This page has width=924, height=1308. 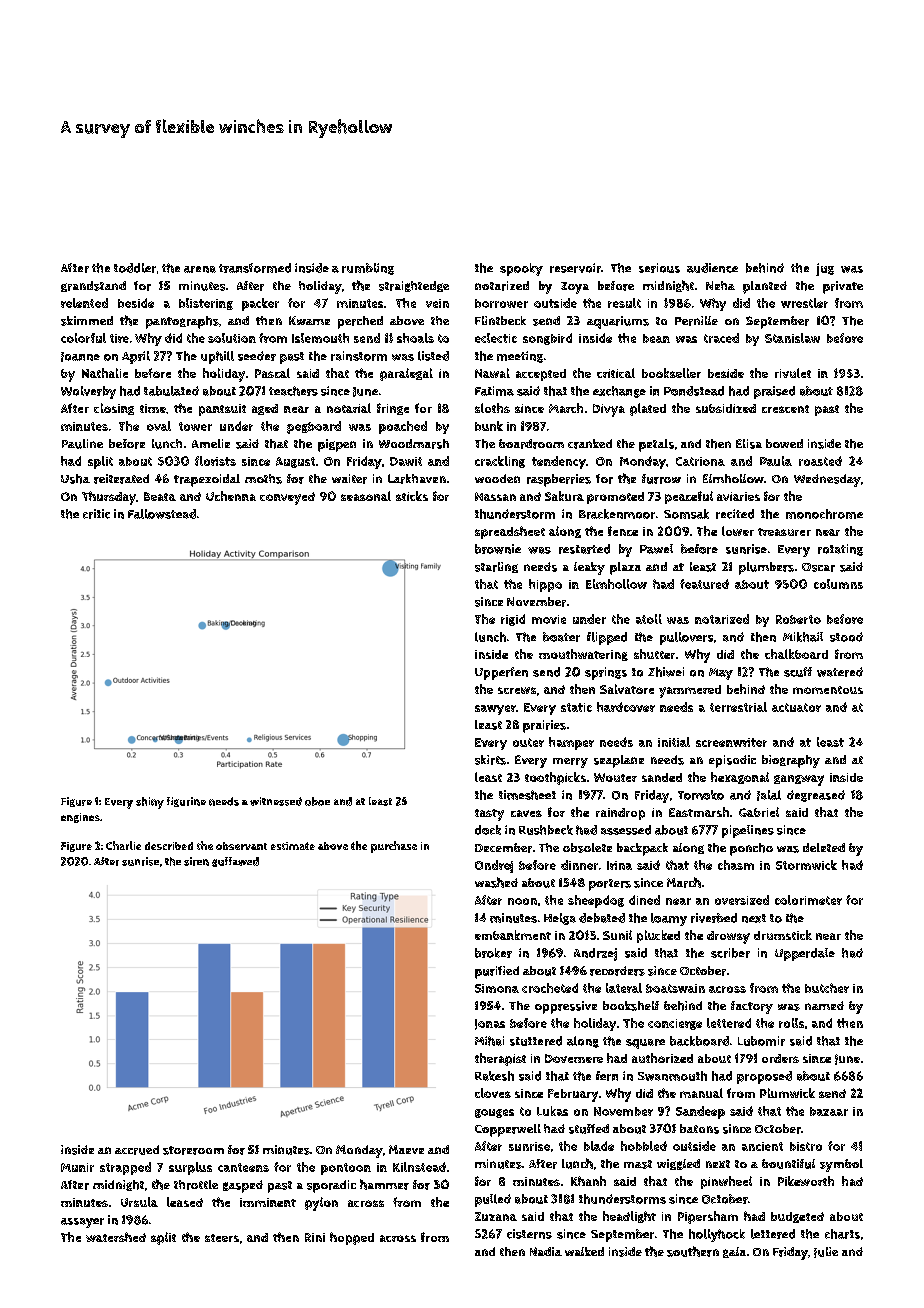 I want to click on conveyed, so click(x=287, y=498).
